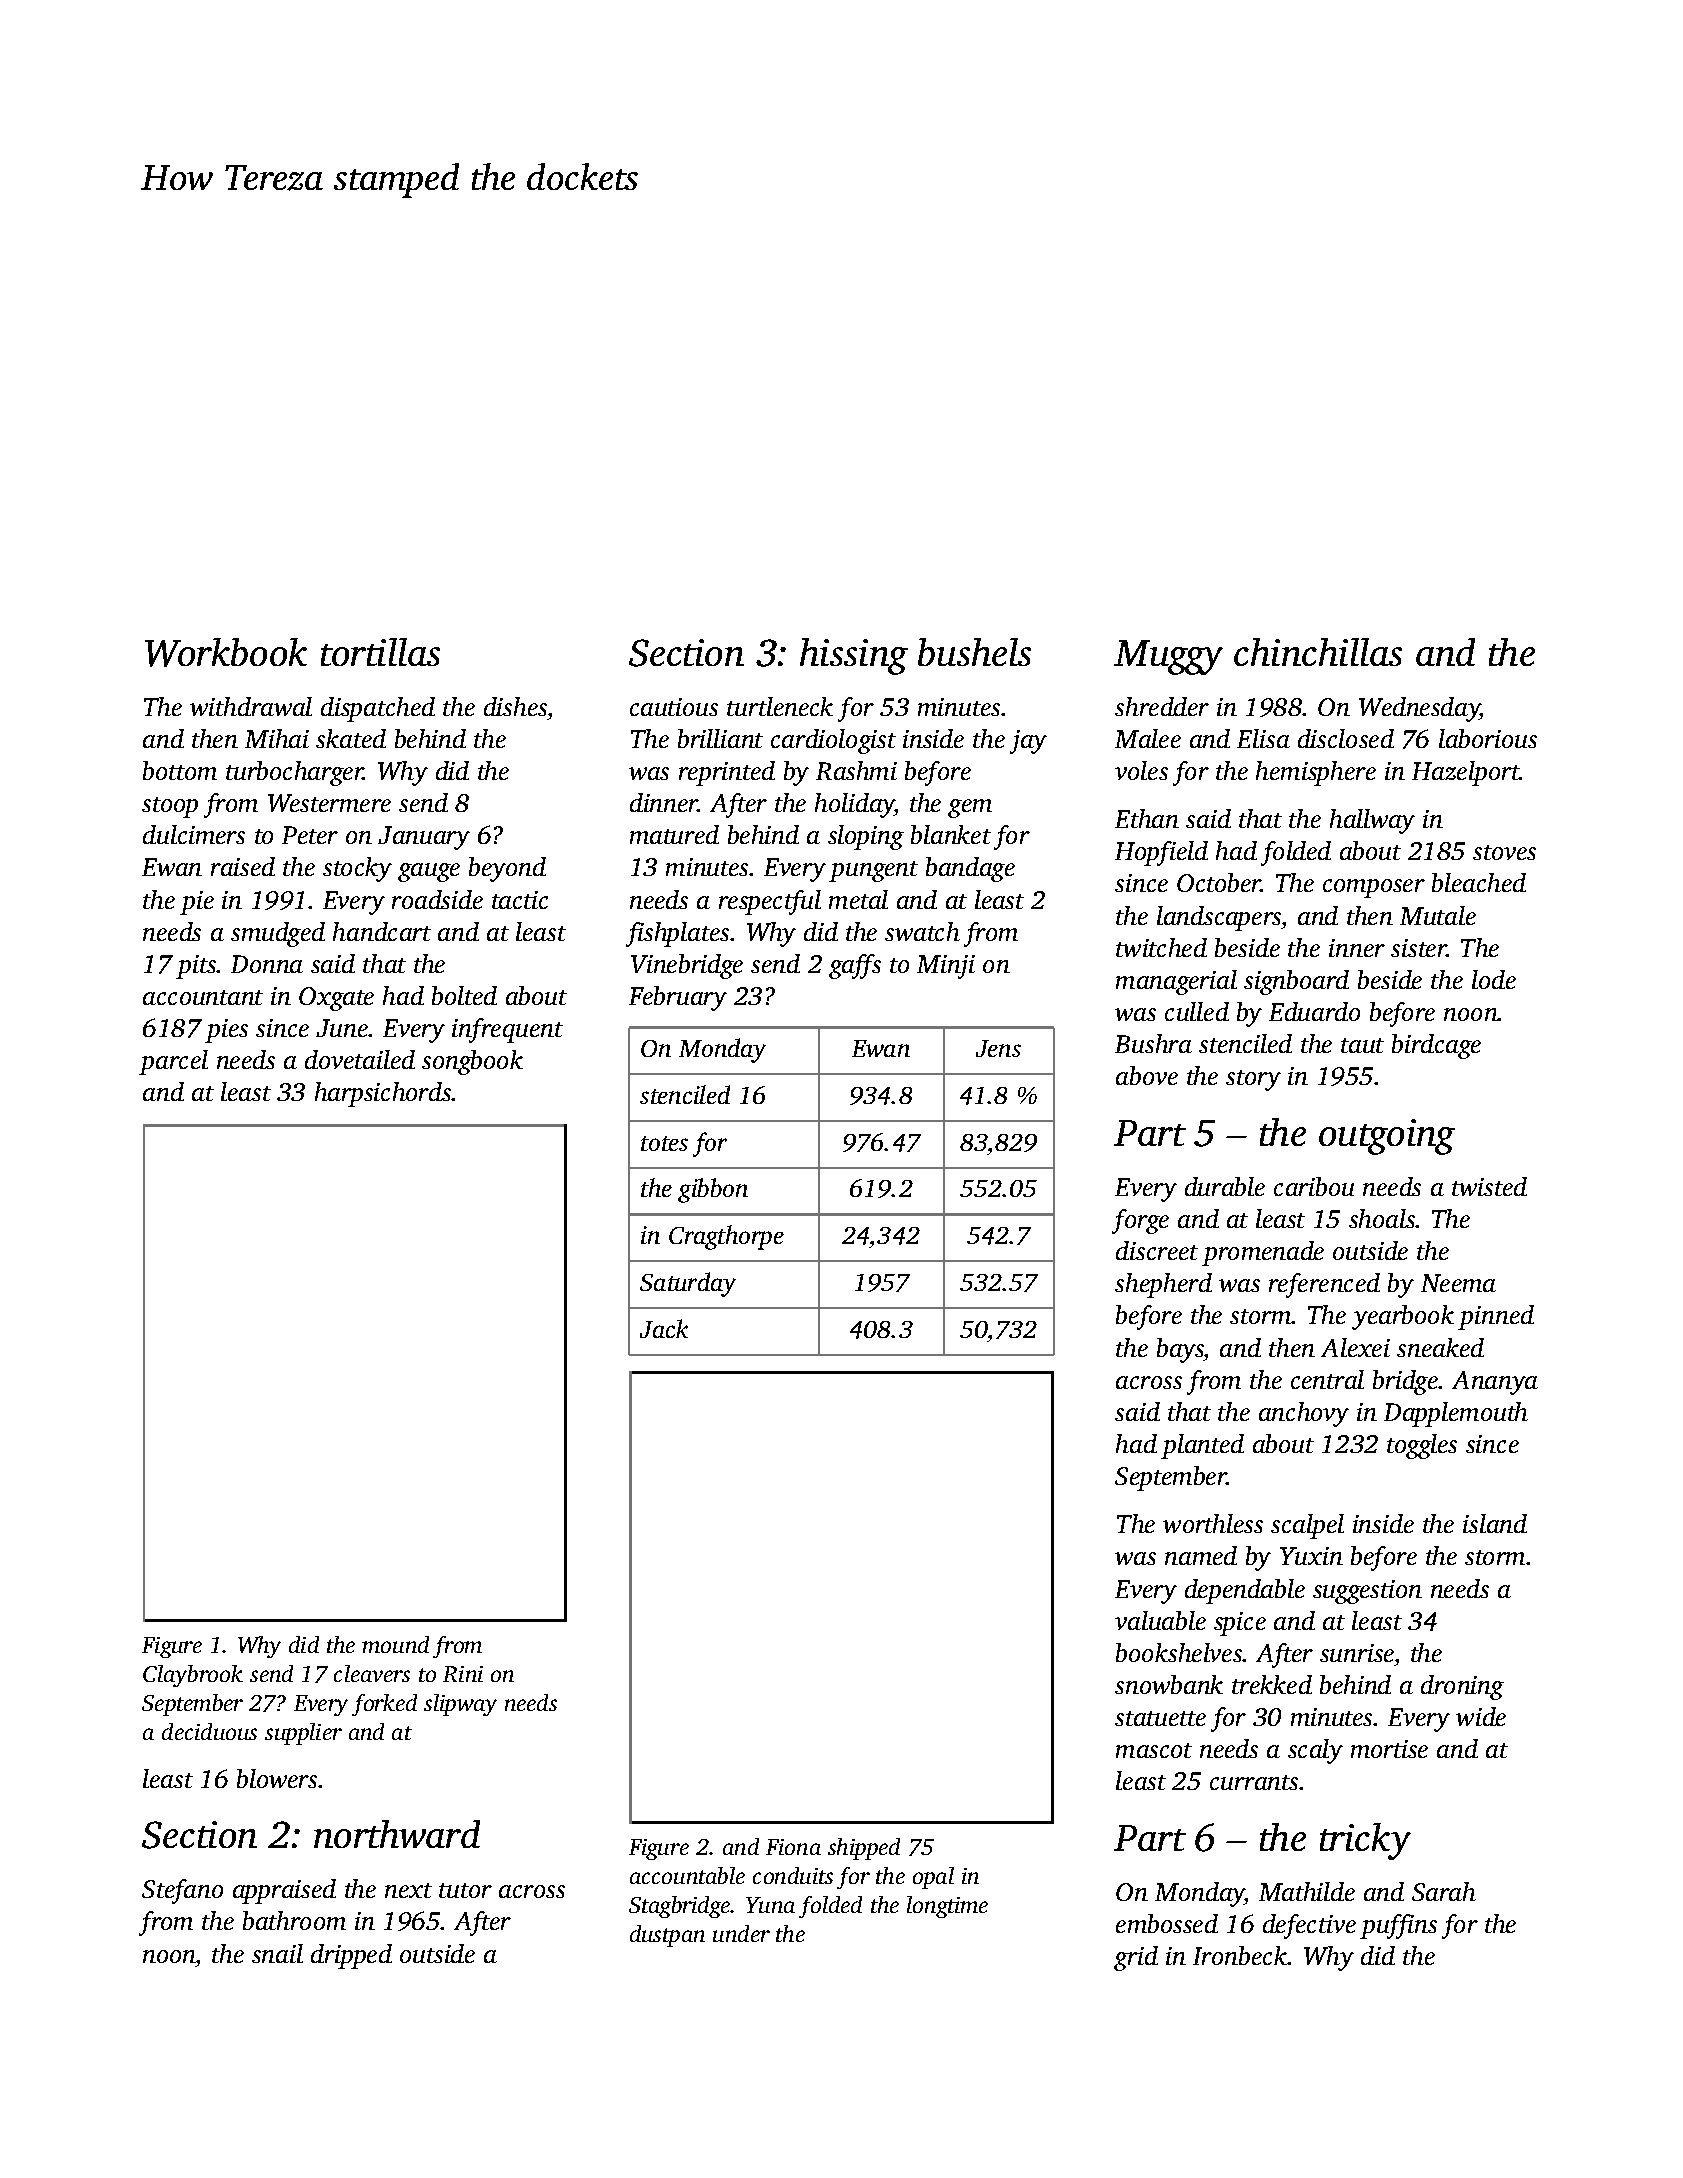 This image has height=2178, width=1683. What do you see at coordinates (741, 1933) in the image?
I see `under` at bounding box center [741, 1933].
